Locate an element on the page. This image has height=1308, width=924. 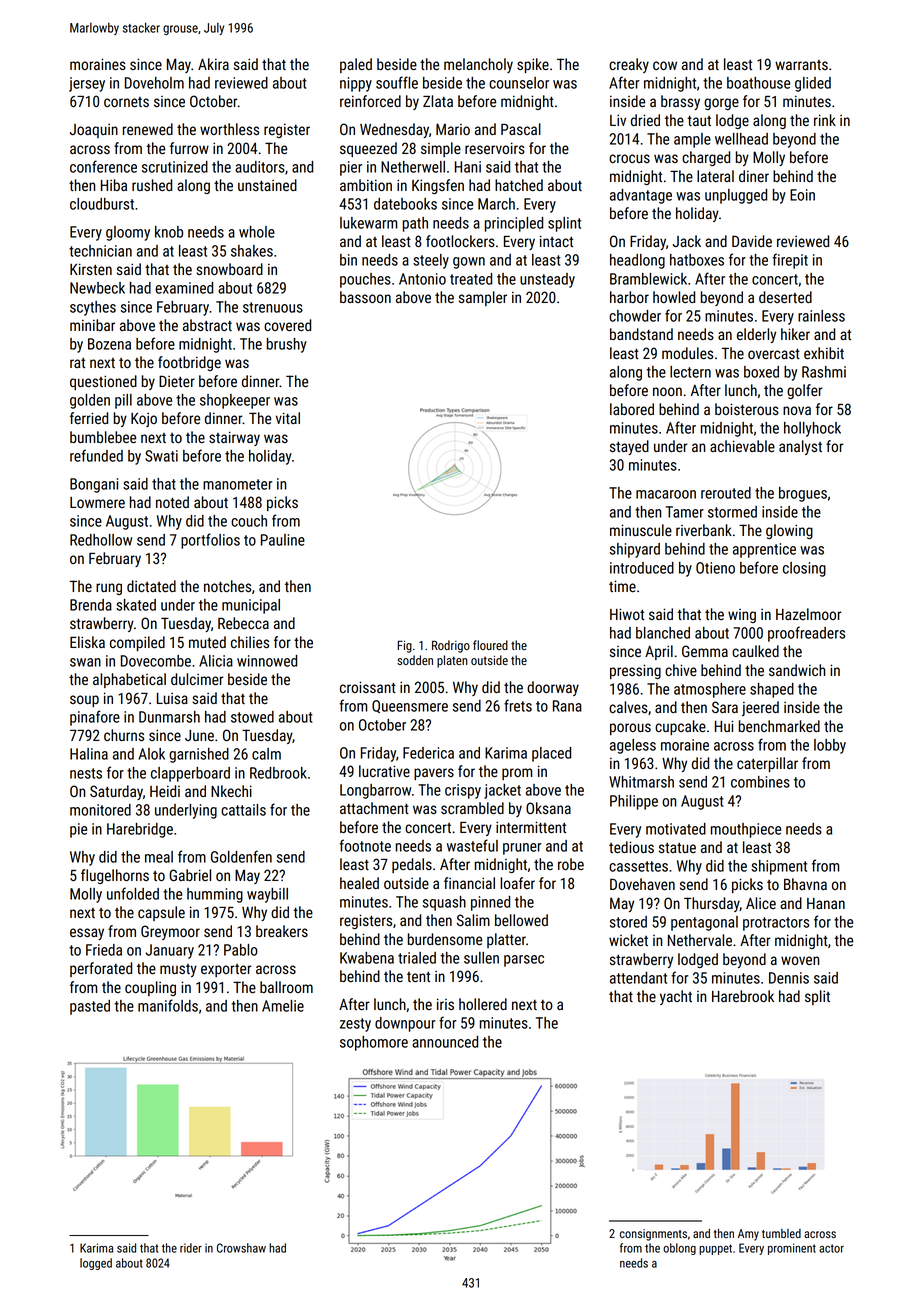
logged is located at coordinates (96, 1264).
